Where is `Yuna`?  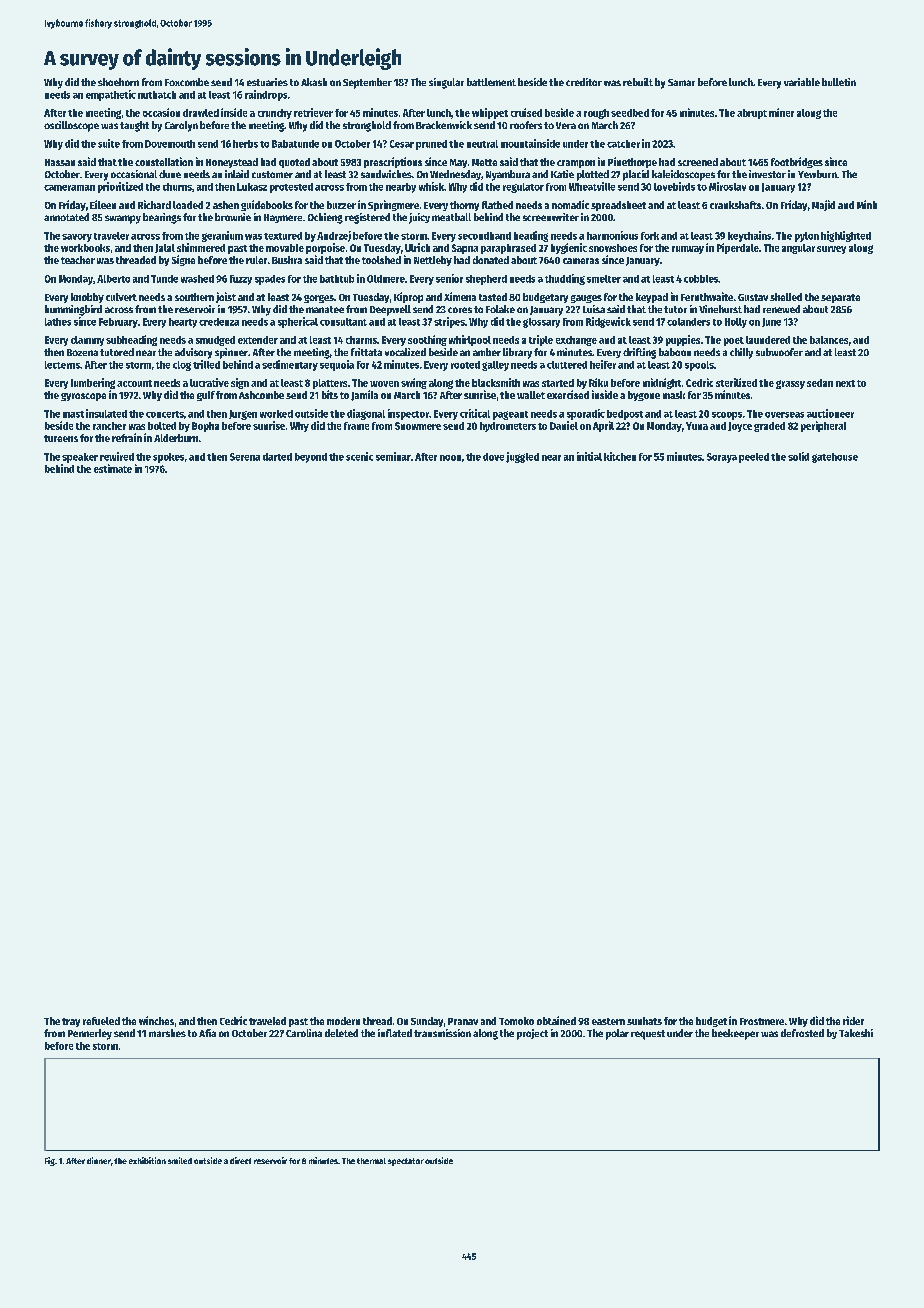 Yuna is located at coordinates (697, 426).
